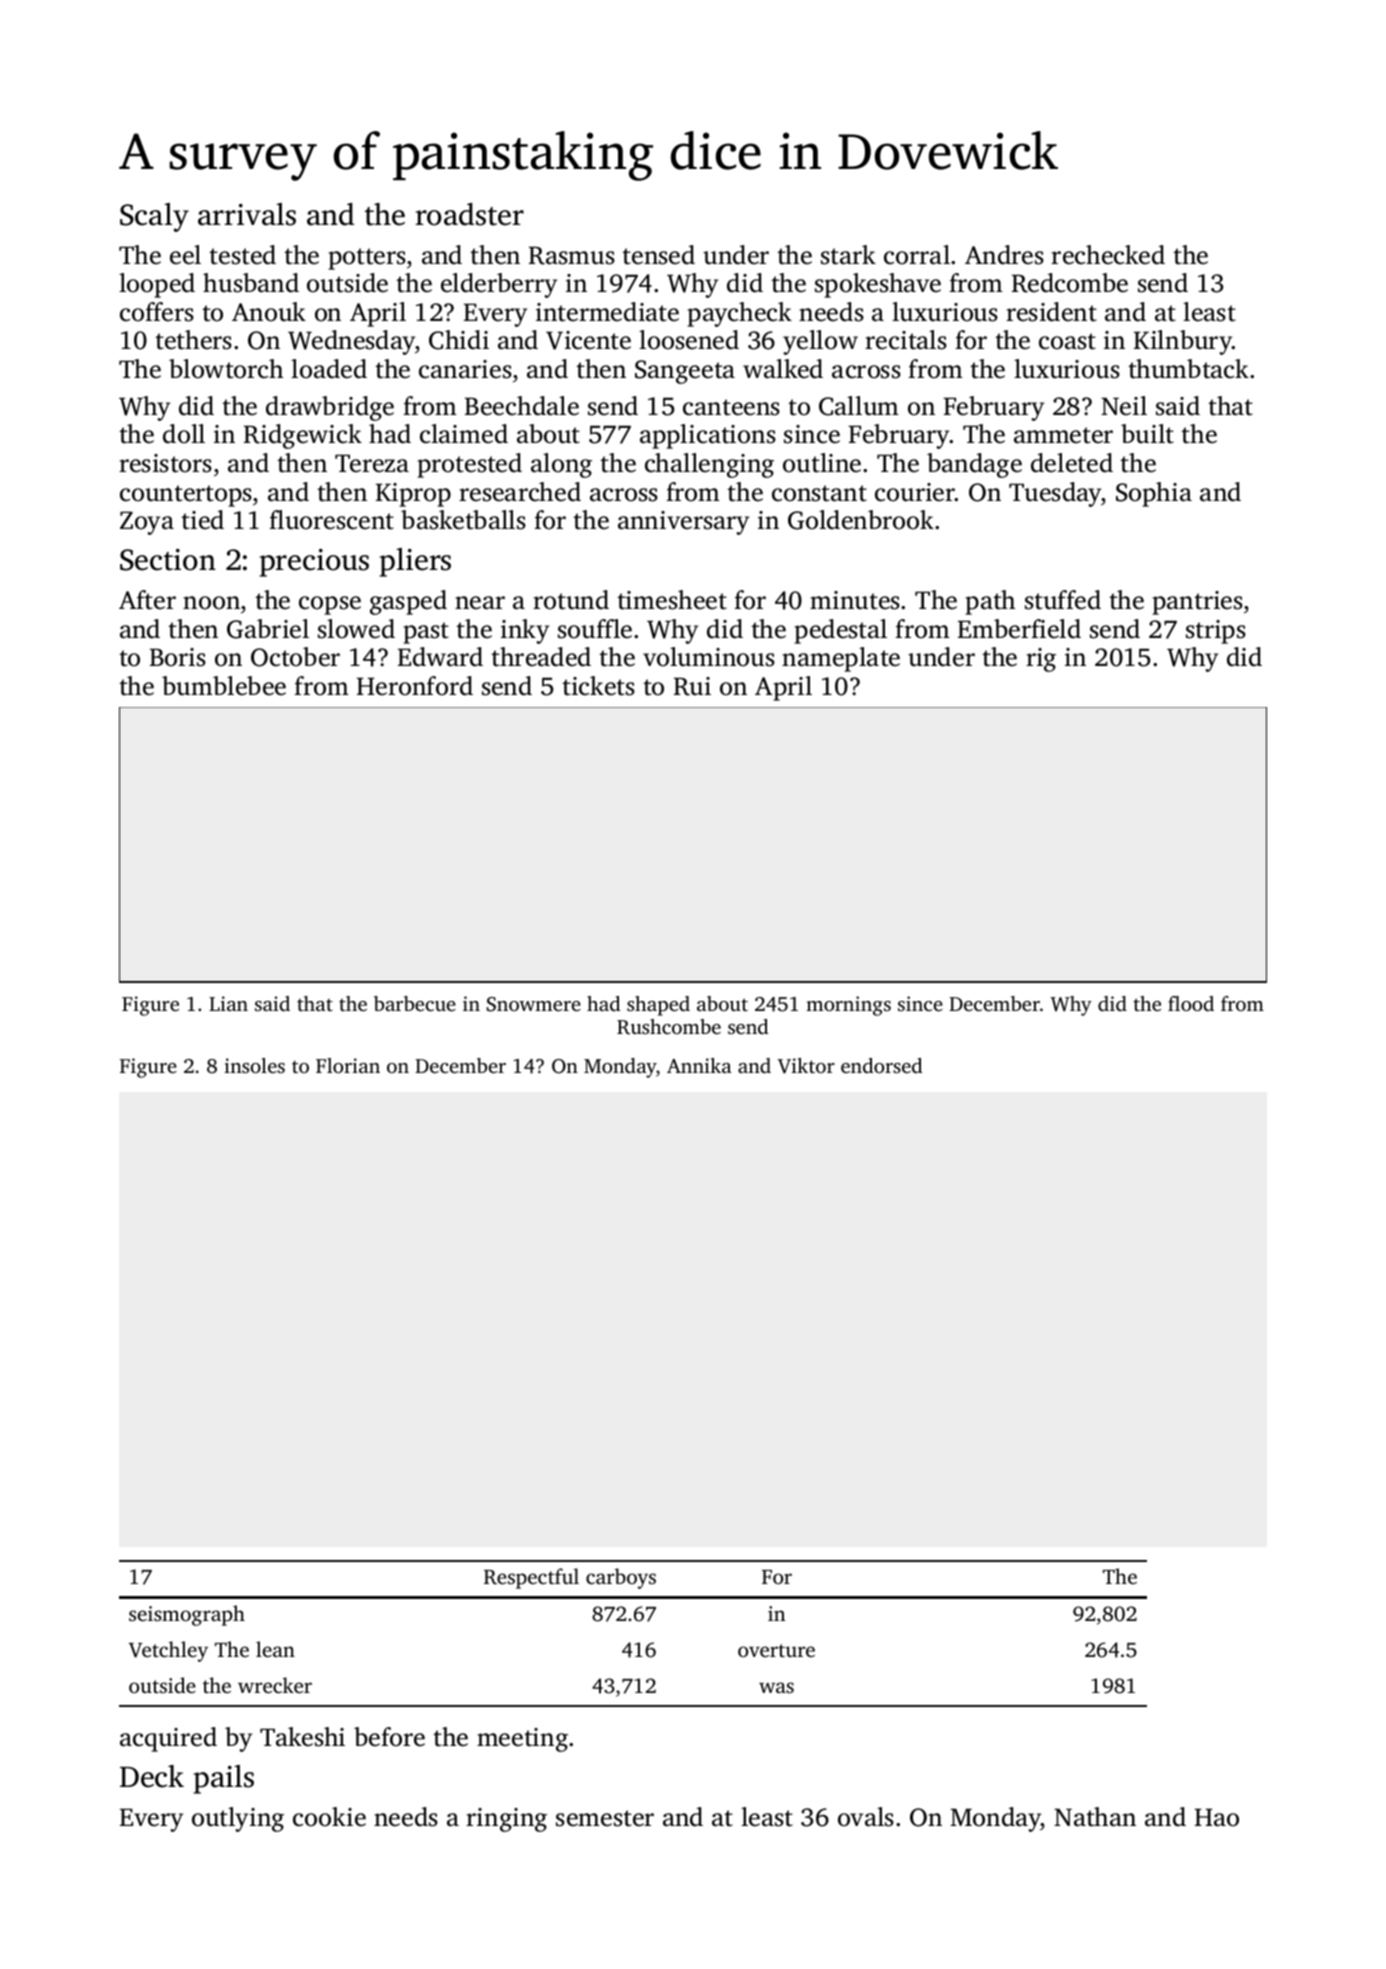 The height and width of the screenshot is (1969, 1386). I want to click on doll, so click(184, 434).
